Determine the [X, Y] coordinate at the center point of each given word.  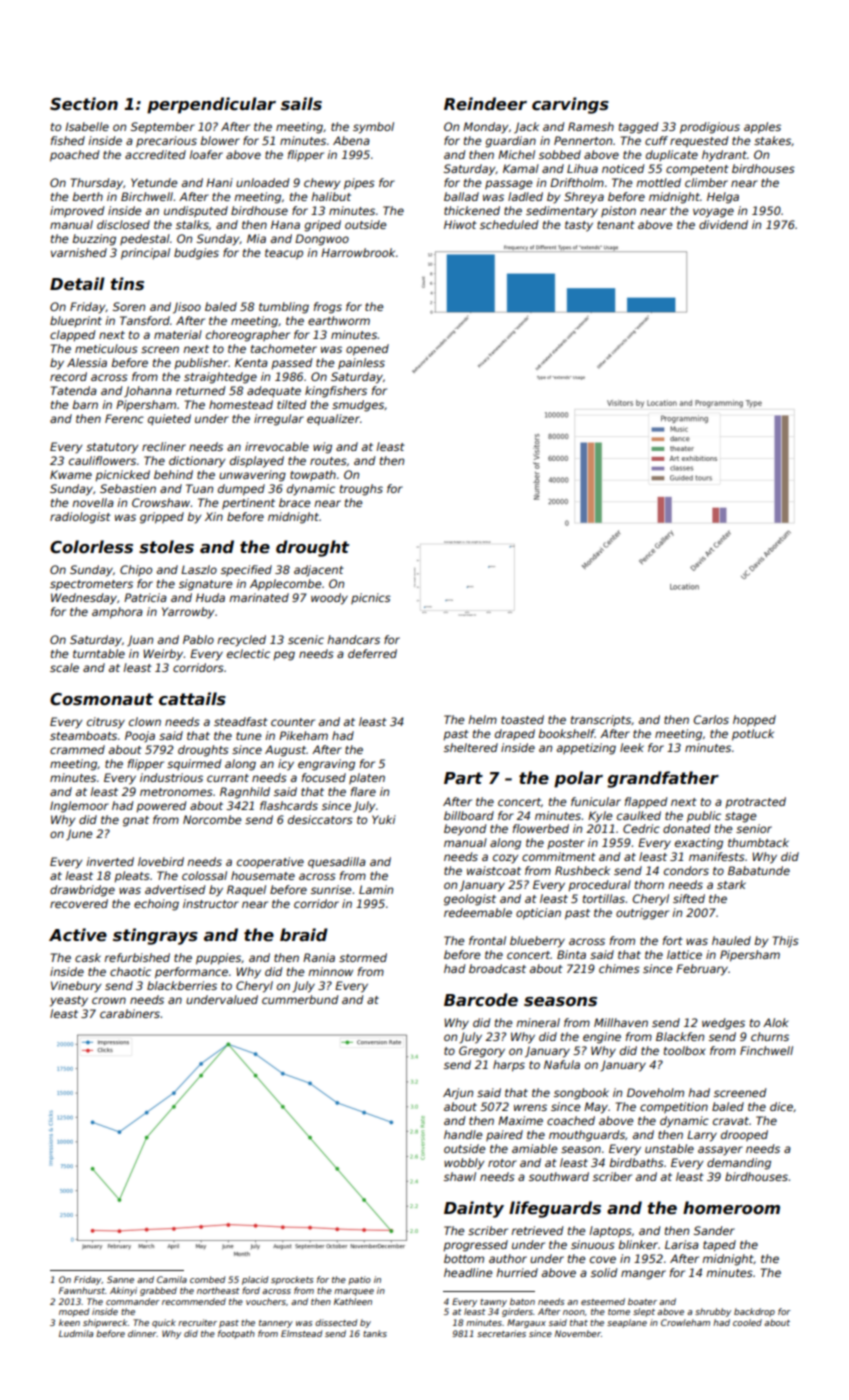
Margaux [526, 1323]
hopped [754, 721]
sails [301, 104]
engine [602, 1038]
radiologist [80, 518]
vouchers [266, 1301]
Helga [723, 198]
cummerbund [300, 999]
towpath [313, 475]
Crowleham [685, 1322]
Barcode [481, 1000]
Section [84, 104]
